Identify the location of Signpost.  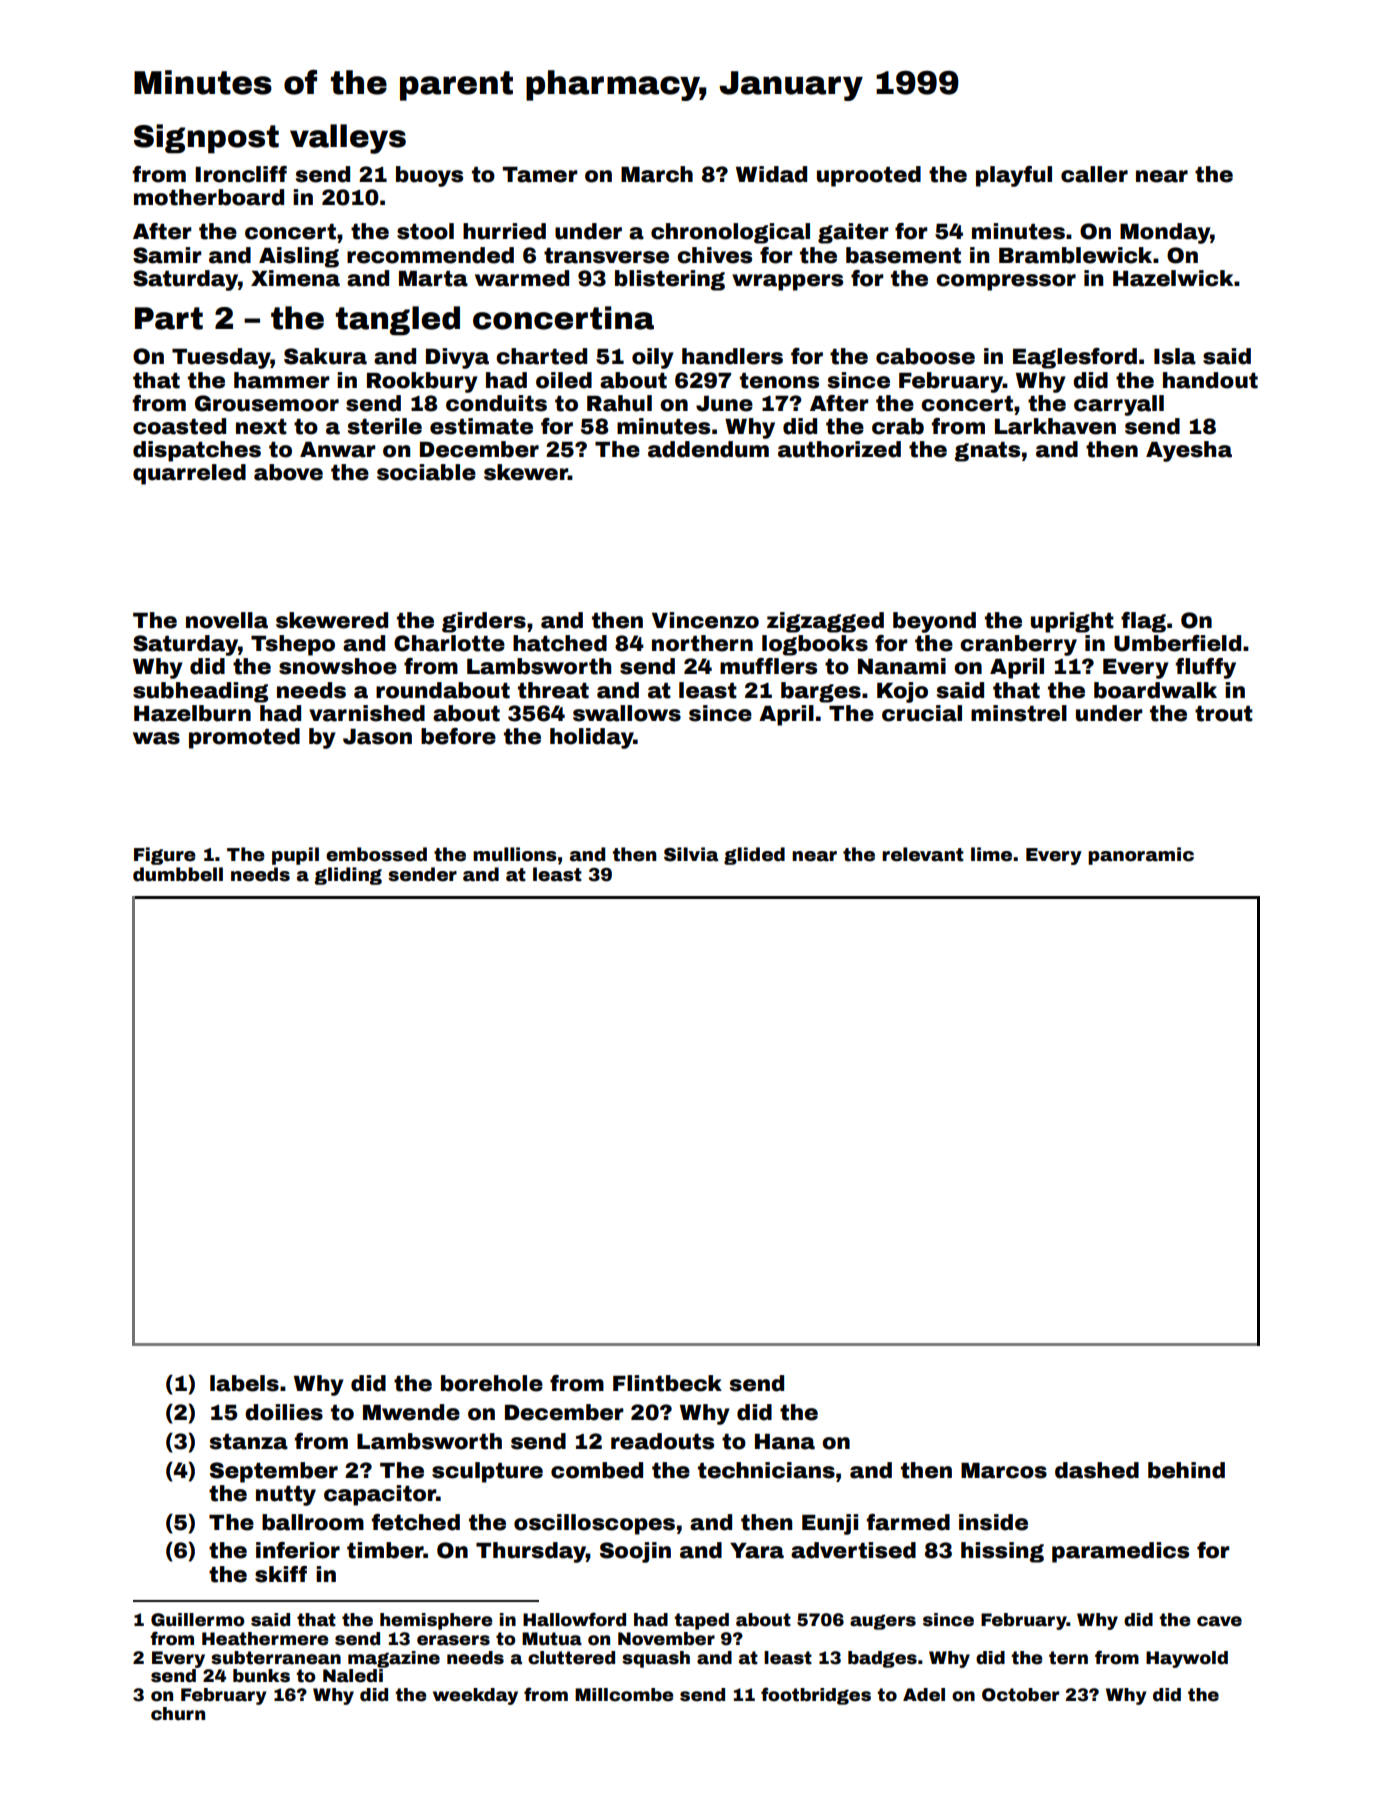
(206, 139).
